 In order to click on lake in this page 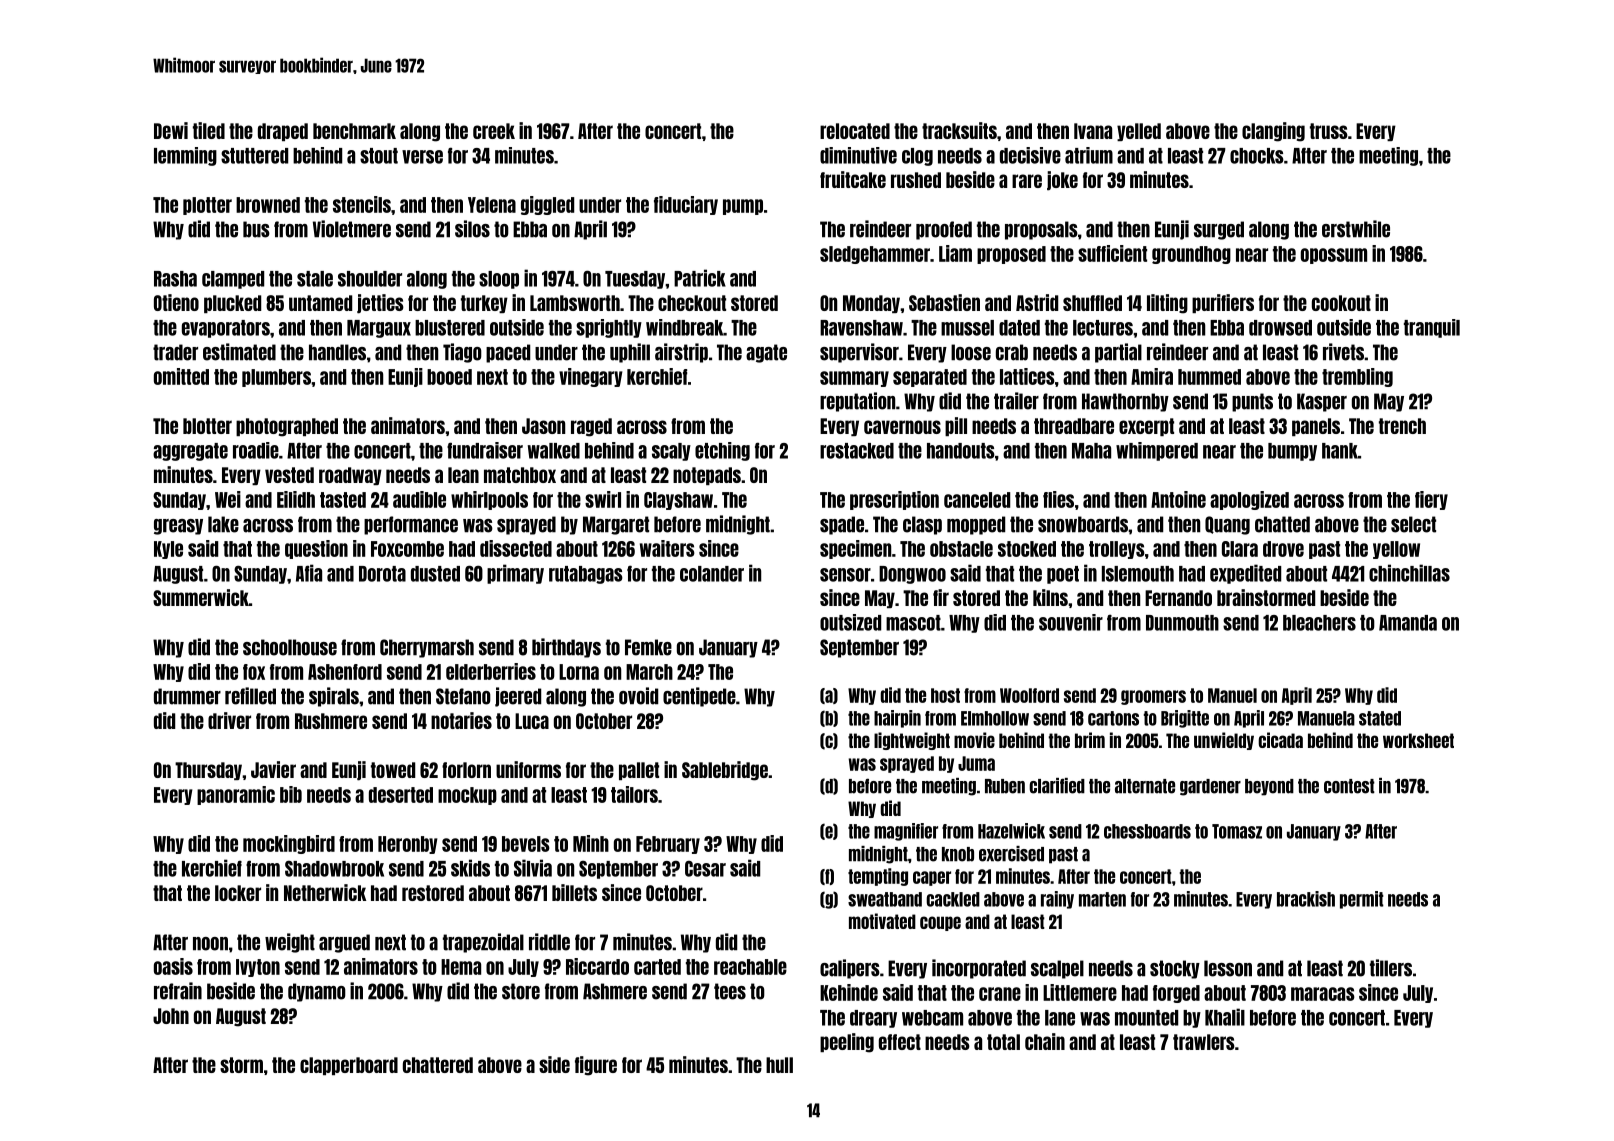, I will do `click(223, 524)`.
